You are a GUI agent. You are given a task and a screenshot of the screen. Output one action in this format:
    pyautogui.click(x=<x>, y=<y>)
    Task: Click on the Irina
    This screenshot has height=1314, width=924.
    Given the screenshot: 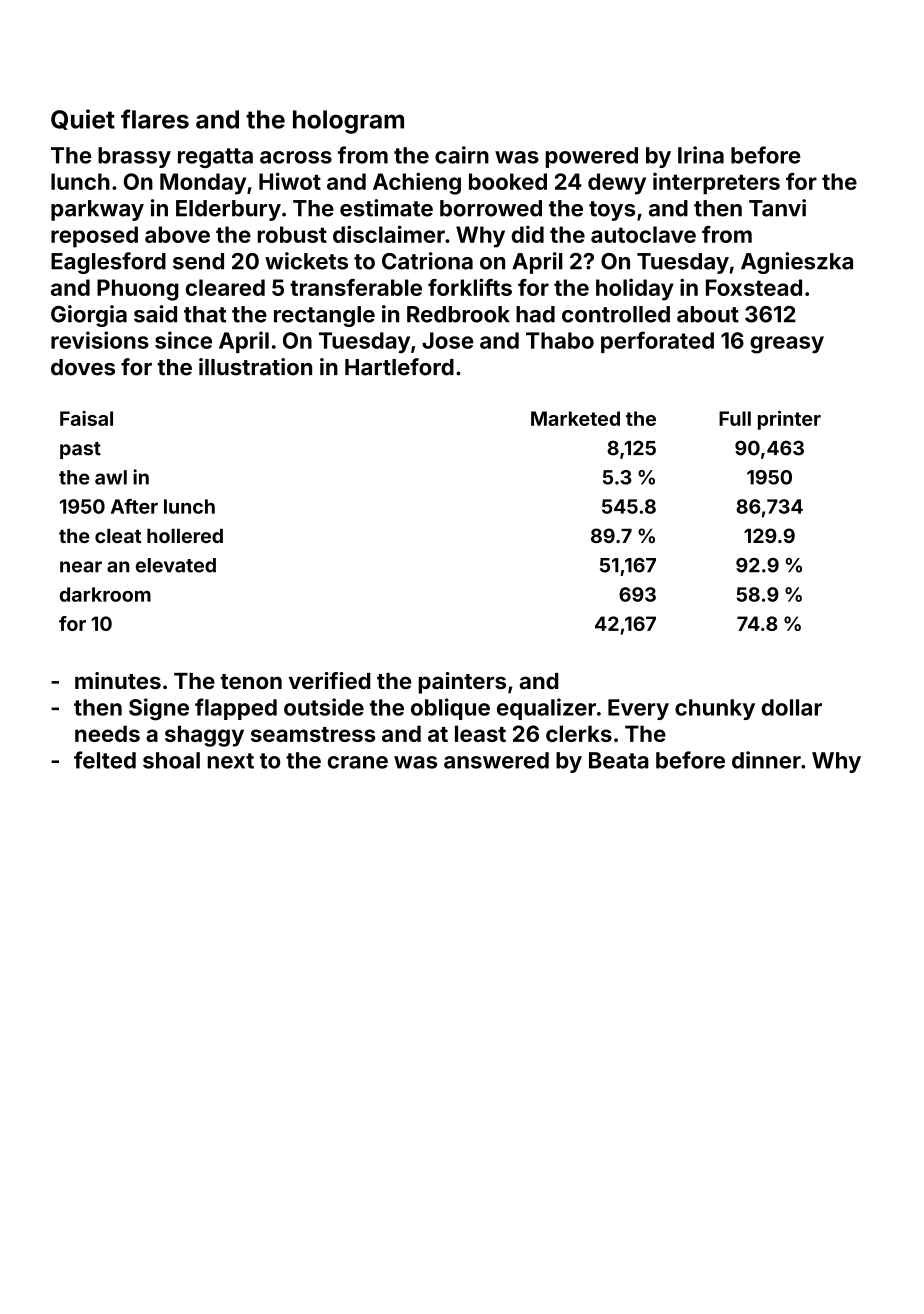 What is the action you would take?
    pyautogui.click(x=701, y=155)
